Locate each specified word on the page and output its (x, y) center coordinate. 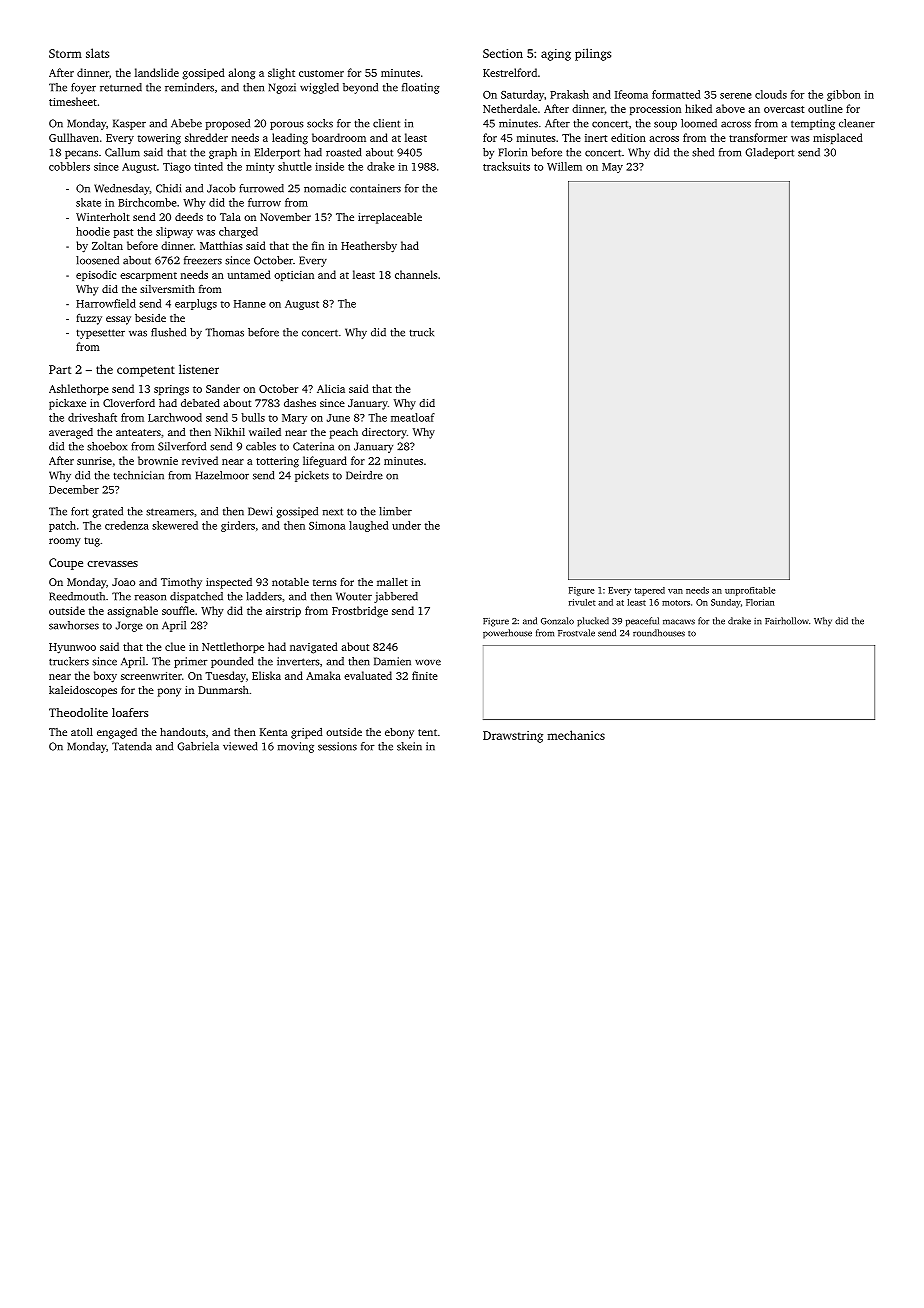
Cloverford (129, 403)
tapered (650, 591)
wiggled (319, 88)
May (612, 168)
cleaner (857, 123)
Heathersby (369, 247)
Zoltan (107, 245)
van (675, 591)
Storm (65, 53)
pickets (312, 476)
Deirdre (364, 475)
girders (238, 526)
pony (169, 692)
